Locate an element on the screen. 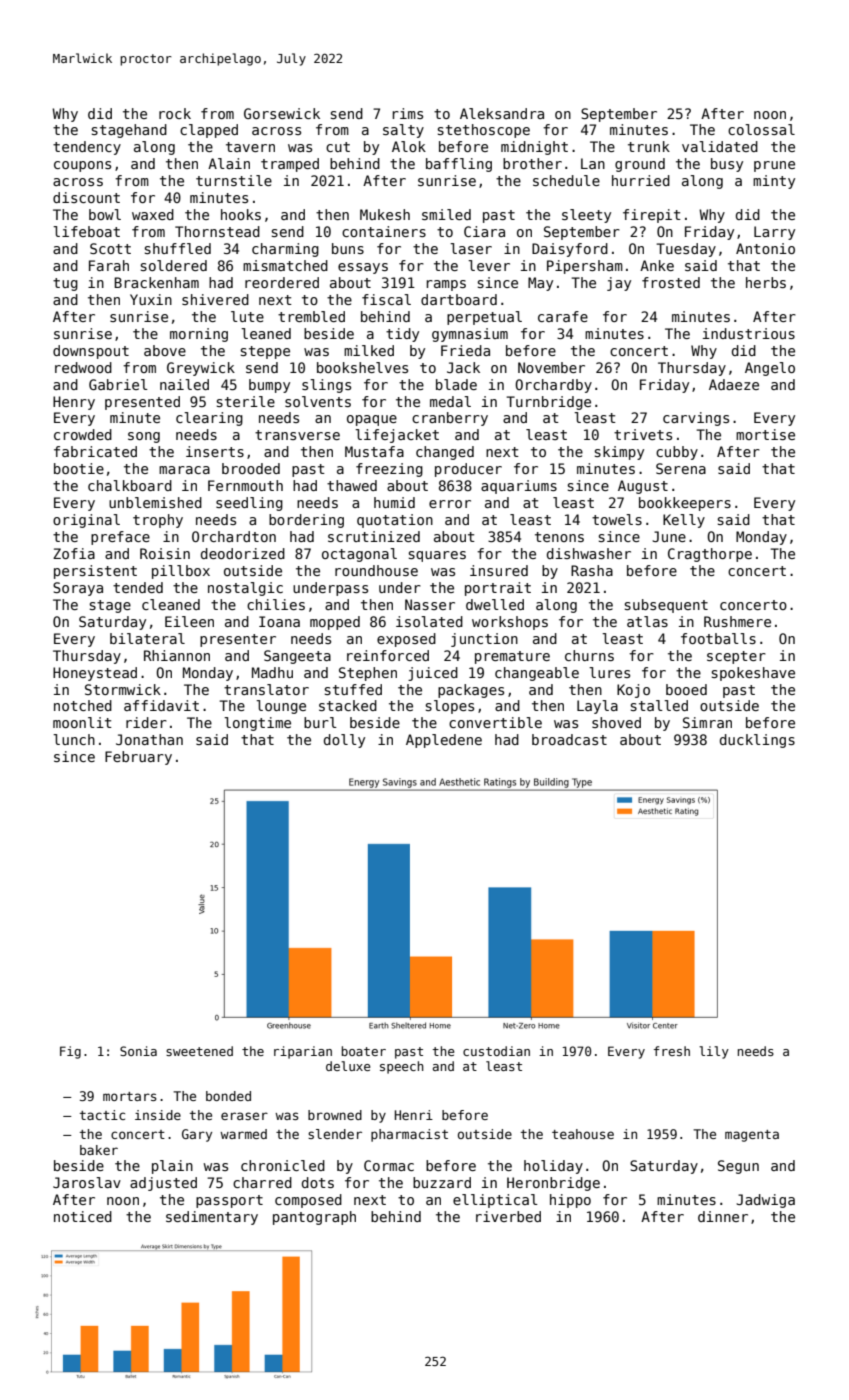 The image size is (849, 1400). validated is located at coordinates (720, 146).
